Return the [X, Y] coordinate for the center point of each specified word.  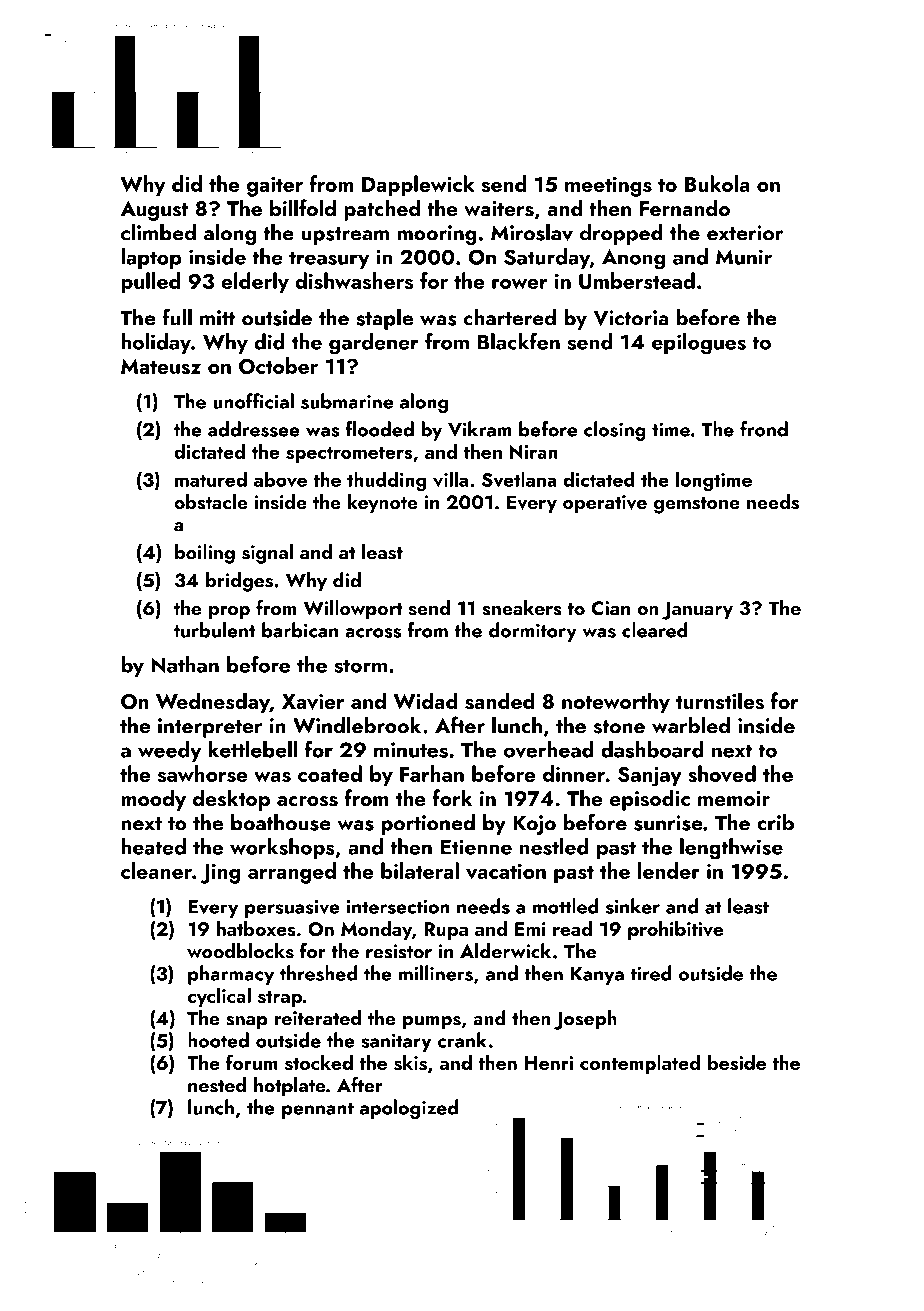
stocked [319, 1062]
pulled [150, 283]
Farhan [432, 773]
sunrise [668, 823]
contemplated [640, 1064]
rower [520, 284]
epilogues [699, 344]
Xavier [313, 702]
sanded [499, 701]
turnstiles [720, 701]
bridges [239, 582]
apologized [409, 1109]
